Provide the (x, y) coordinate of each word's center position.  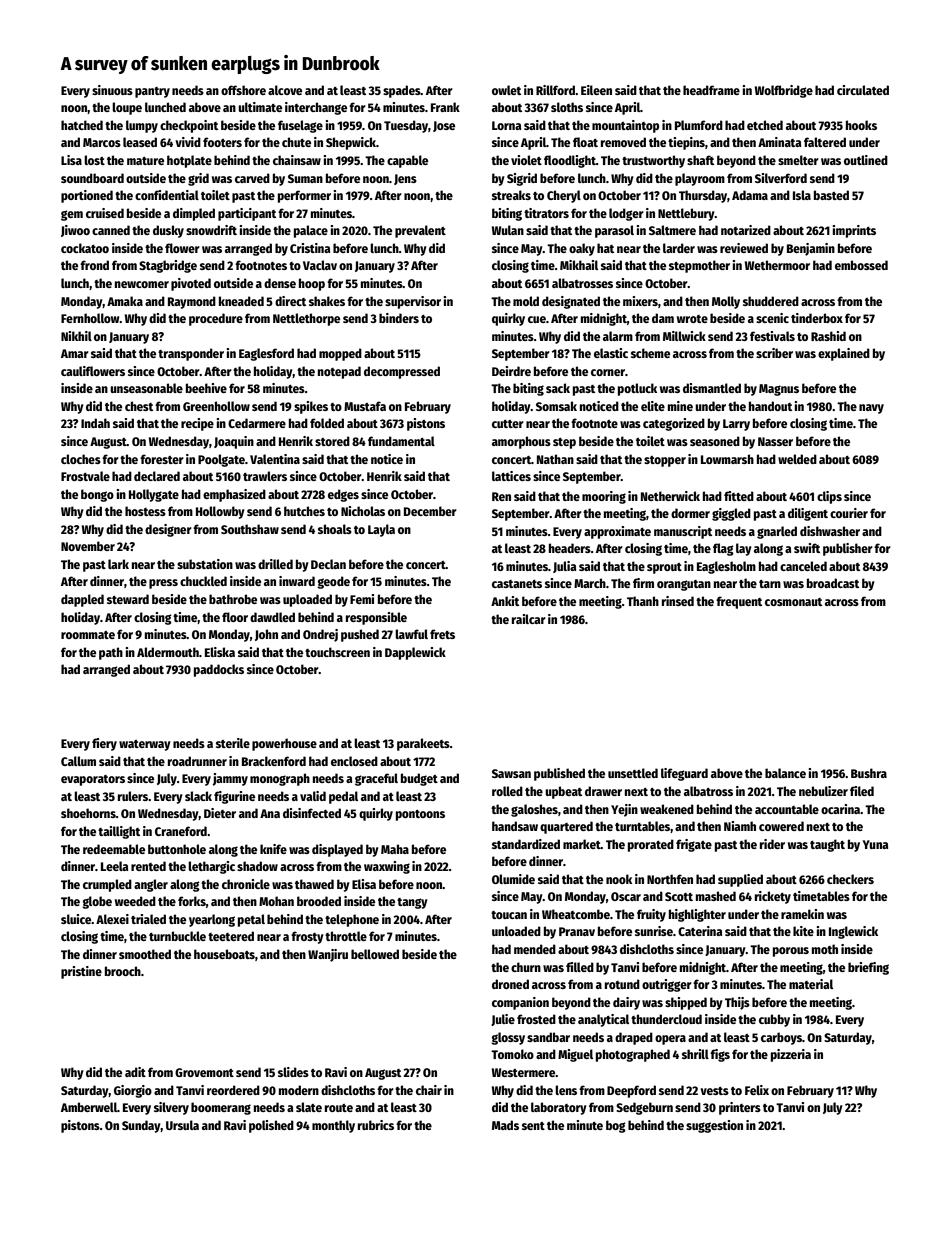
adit (135, 1072)
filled (580, 967)
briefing (868, 968)
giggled (731, 514)
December (430, 511)
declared (157, 476)
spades (402, 91)
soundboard (92, 178)
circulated (863, 90)
